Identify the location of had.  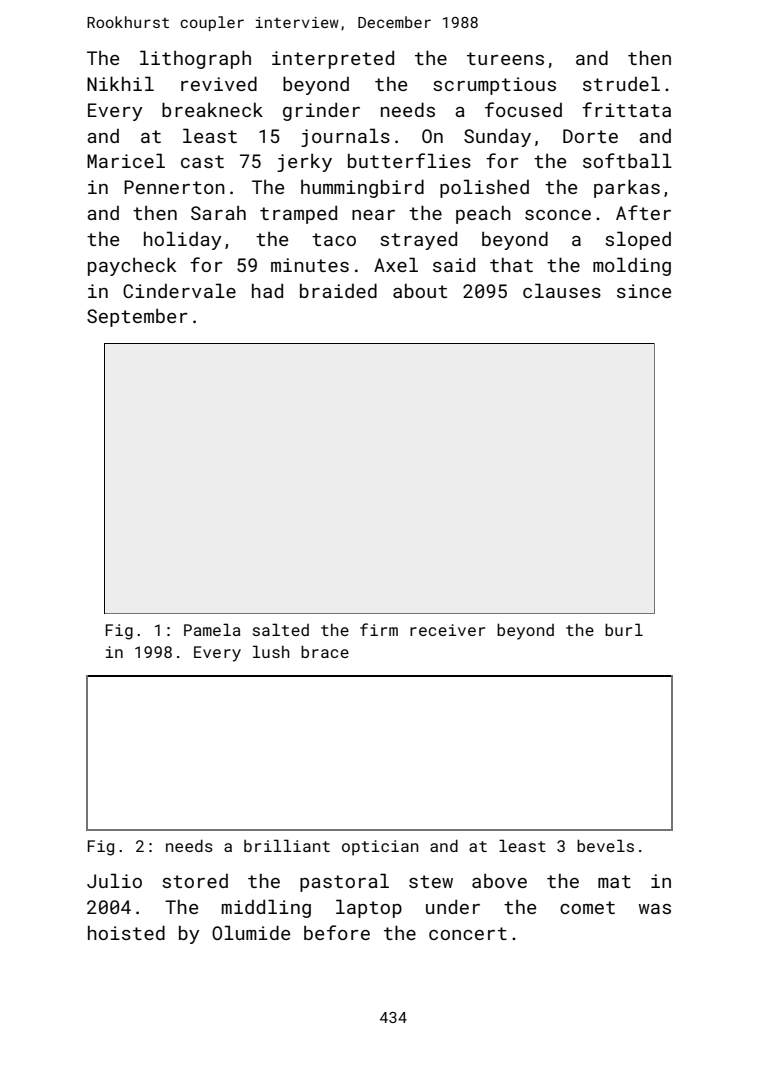
(267, 290).
